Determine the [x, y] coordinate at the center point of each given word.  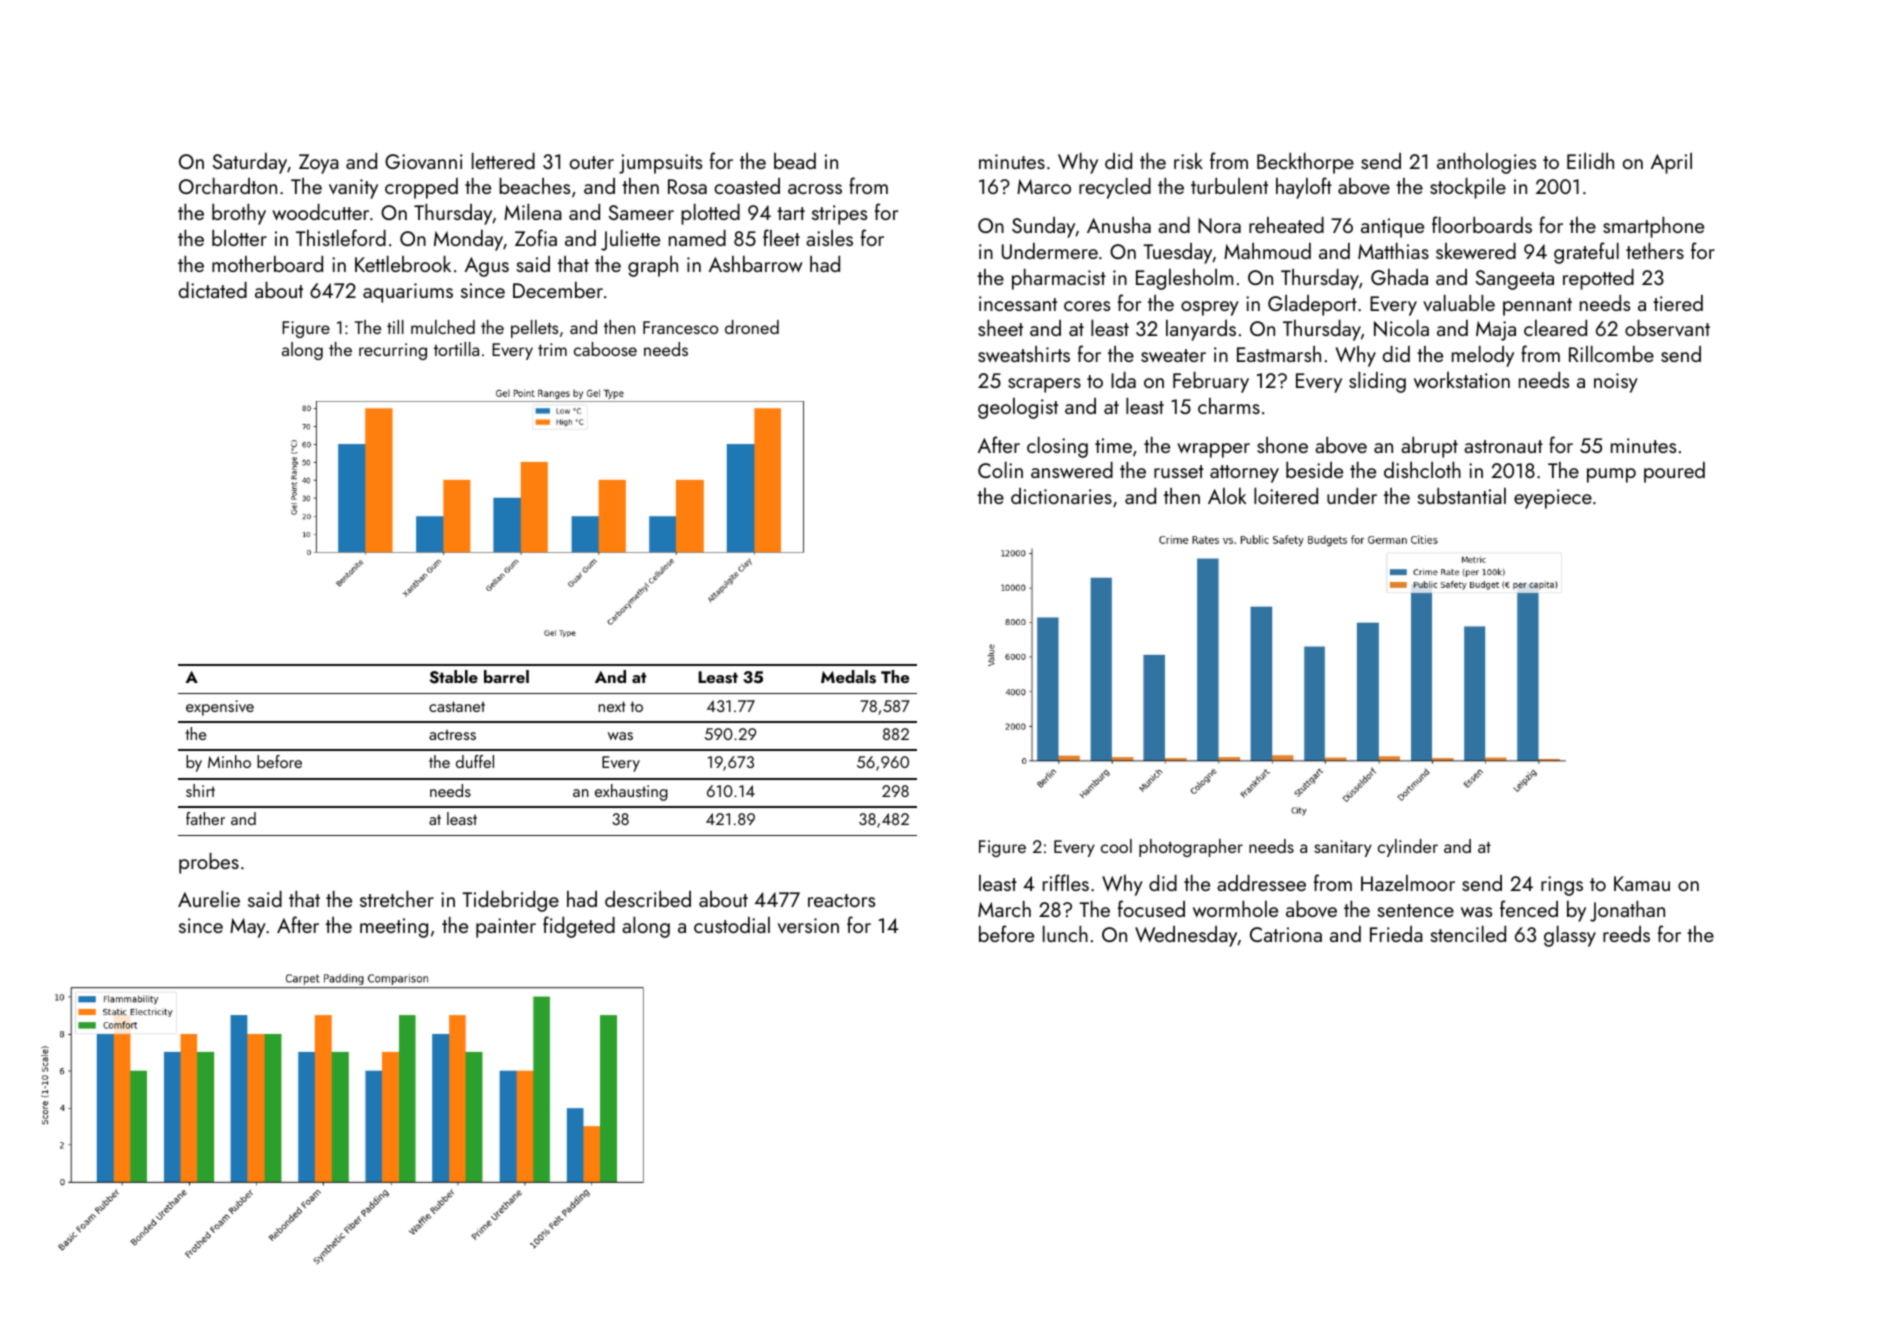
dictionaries [1061, 496]
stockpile [1468, 188]
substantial [1462, 496]
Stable [453, 677]
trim [552, 349]
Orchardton [228, 186]
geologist [1018, 408]
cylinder [1408, 848]
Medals [848, 677]
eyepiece [1553, 499]
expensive [220, 708]
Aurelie [209, 899]
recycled [1115, 188]
